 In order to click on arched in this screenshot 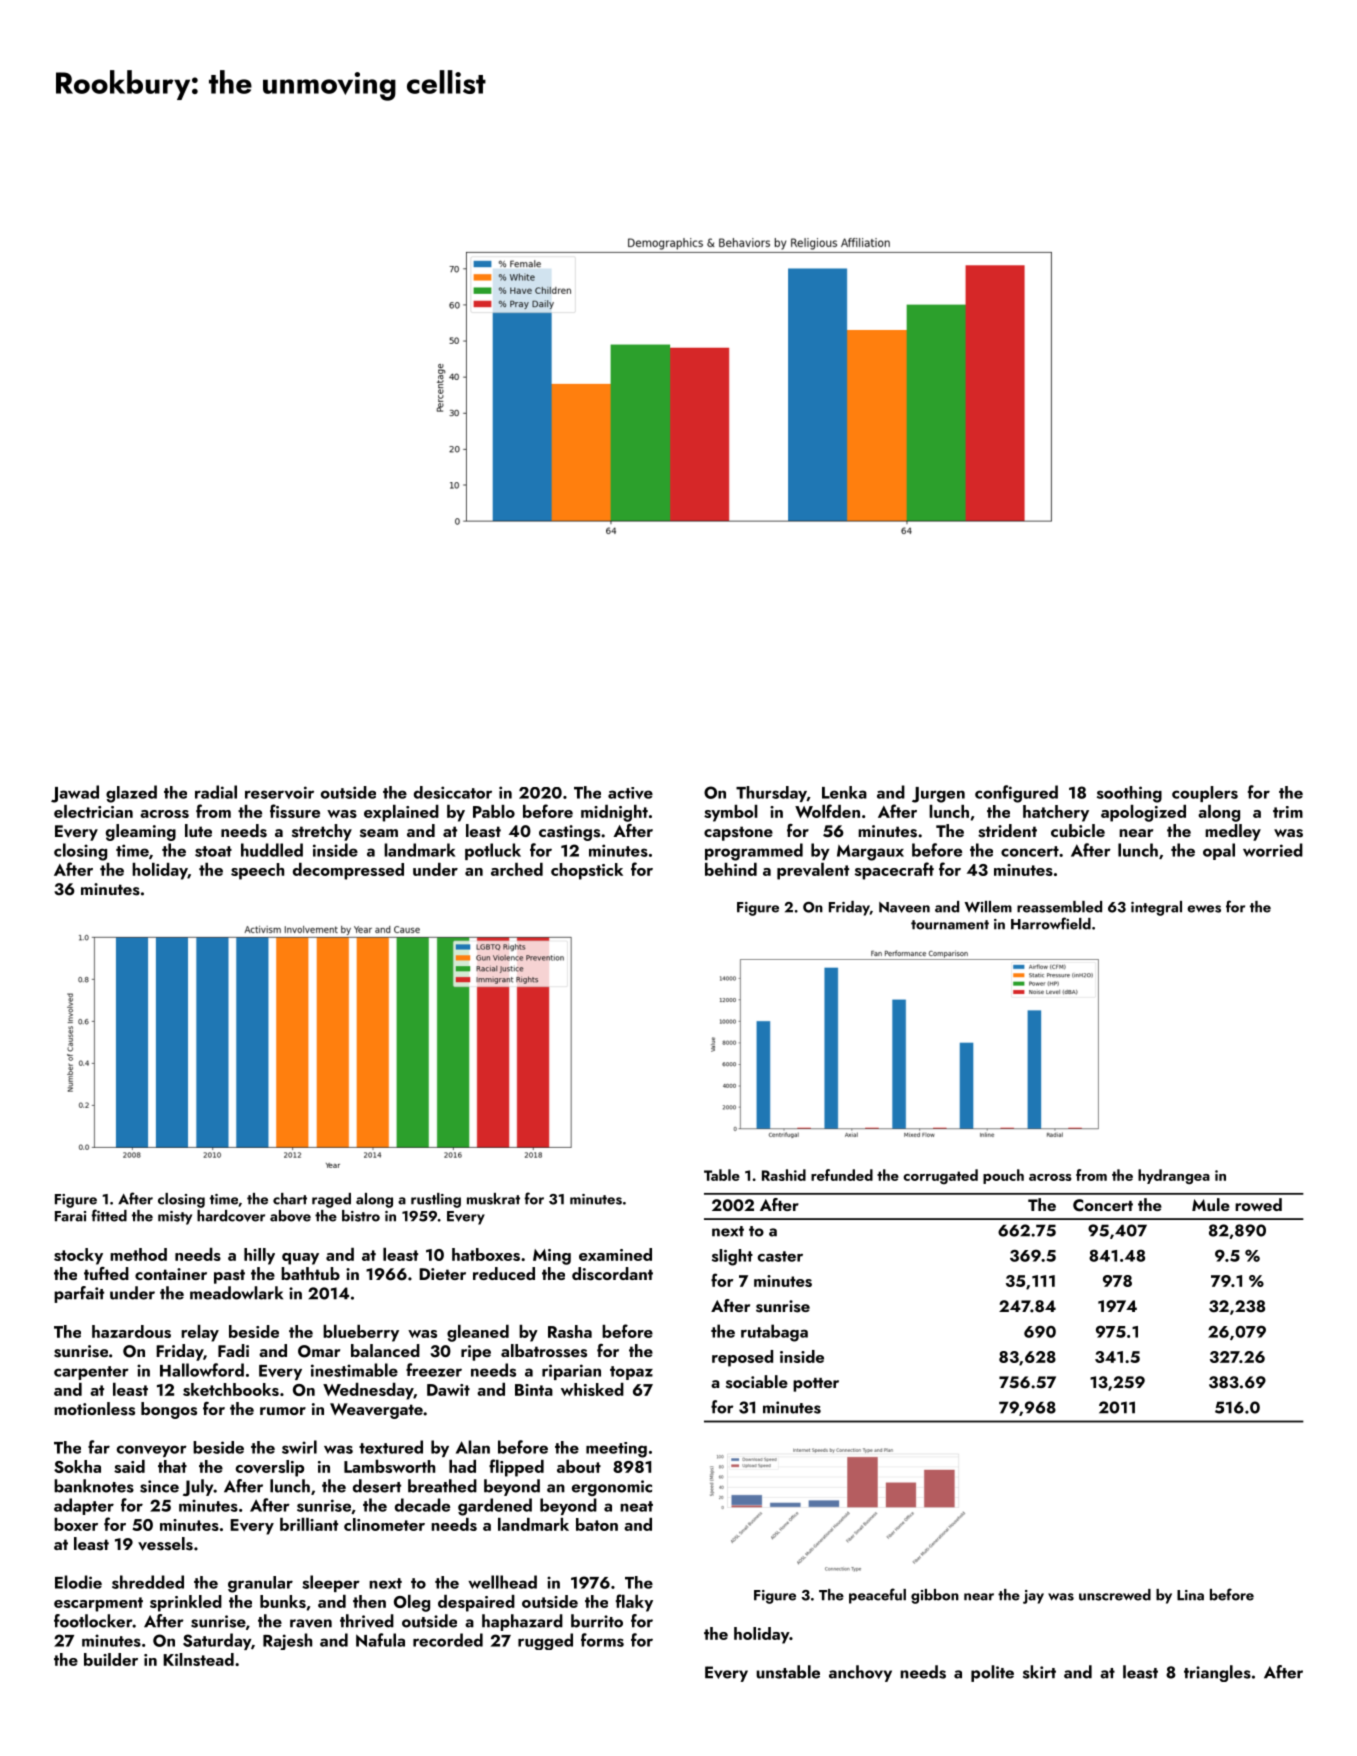, I will do `click(517, 869)`.
